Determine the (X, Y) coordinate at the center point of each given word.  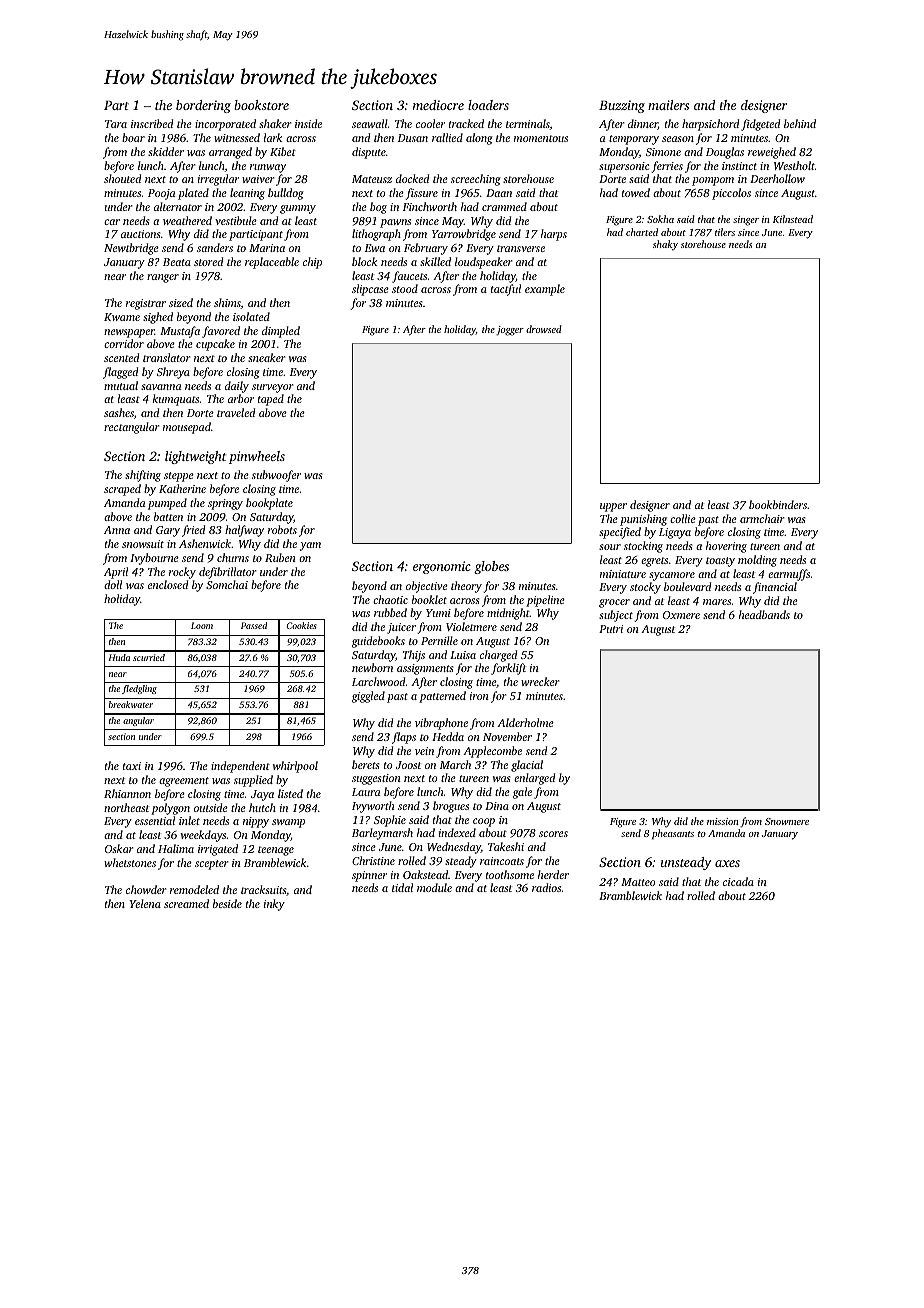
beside (227, 903)
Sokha (660, 219)
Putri (611, 629)
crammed (504, 206)
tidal (402, 887)
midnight (508, 614)
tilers (725, 232)
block (364, 261)
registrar (146, 304)
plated (193, 194)
